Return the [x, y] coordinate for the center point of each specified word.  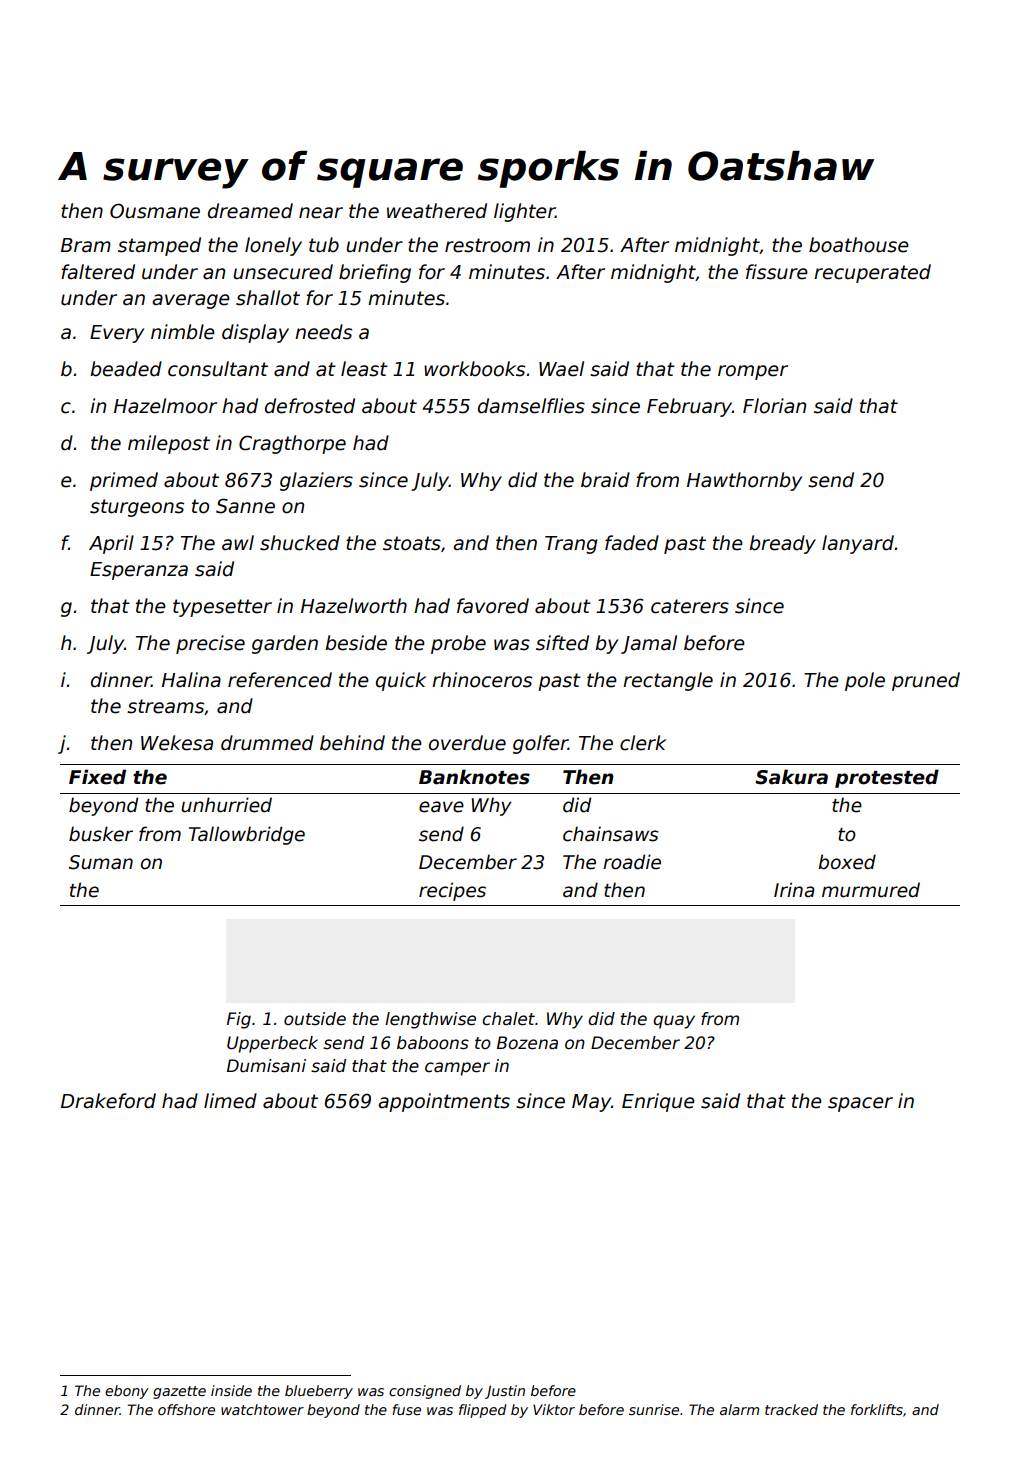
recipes [452, 891]
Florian [774, 406]
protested [887, 778]
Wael [561, 369]
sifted [562, 643]
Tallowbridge [247, 835]
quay [674, 1022]
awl [238, 543]
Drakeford [108, 1101]
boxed [847, 862]
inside [231, 1390]
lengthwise [430, 1020]
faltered [98, 272]
